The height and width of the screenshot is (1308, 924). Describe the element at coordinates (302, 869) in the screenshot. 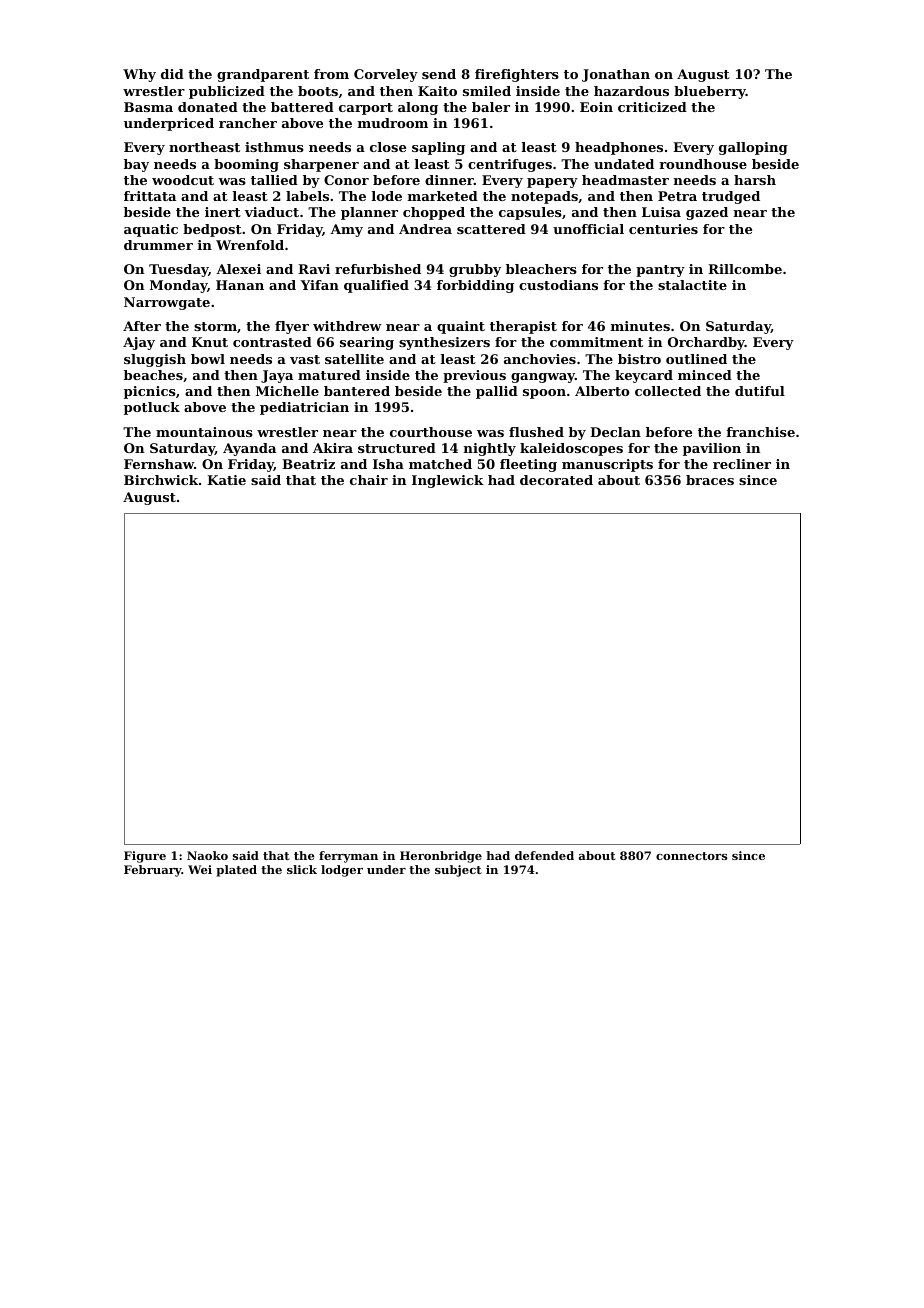

I see `slick` at that location.
